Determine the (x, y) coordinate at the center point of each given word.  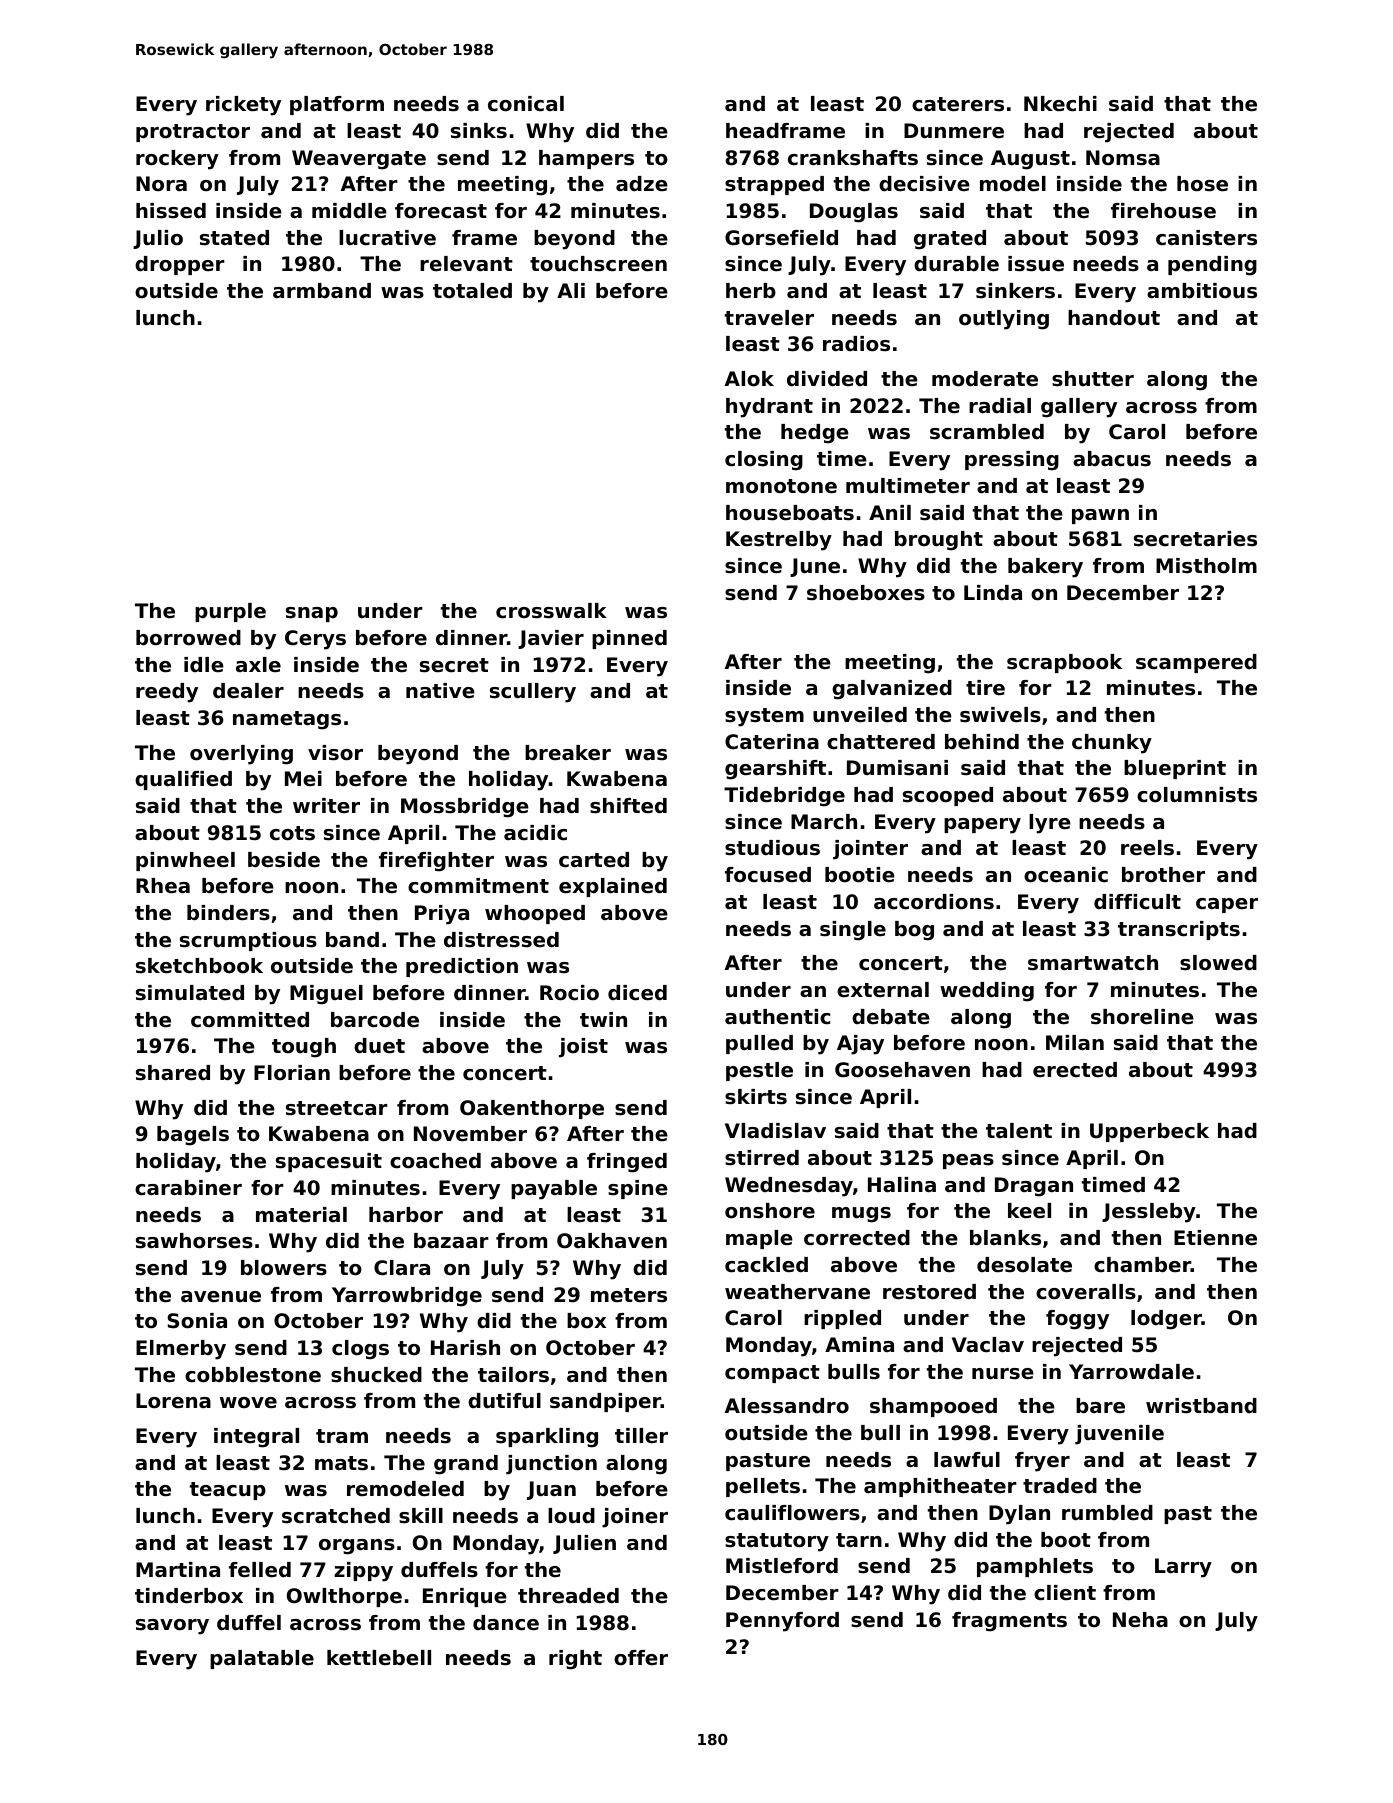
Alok (749, 379)
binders (228, 913)
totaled (472, 291)
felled (260, 1570)
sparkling (547, 1438)
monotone (781, 486)
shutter (1093, 379)
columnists (1197, 795)
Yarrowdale (1131, 1372)
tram (342, 1436)
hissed (171, 211)
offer (641, 1658)
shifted (628, 806)
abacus (1112, 459)
